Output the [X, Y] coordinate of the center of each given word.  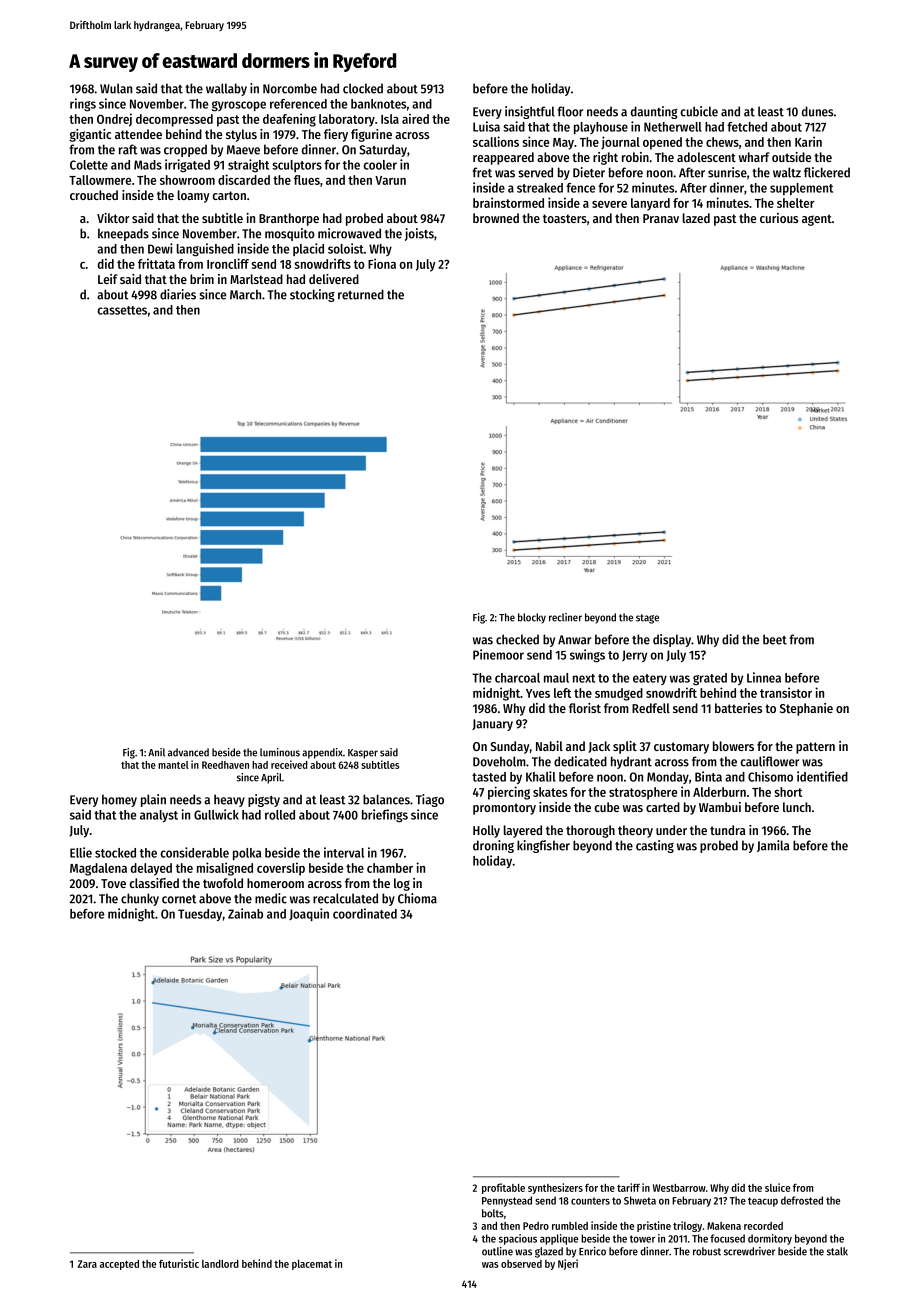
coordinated [365, 913]
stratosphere [643, 793]
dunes [817, 111]
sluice [777, 1187]
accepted [119, 1265]
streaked [540, 188]
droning [493, 846]
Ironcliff [228, 263]
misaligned [225, 869]
